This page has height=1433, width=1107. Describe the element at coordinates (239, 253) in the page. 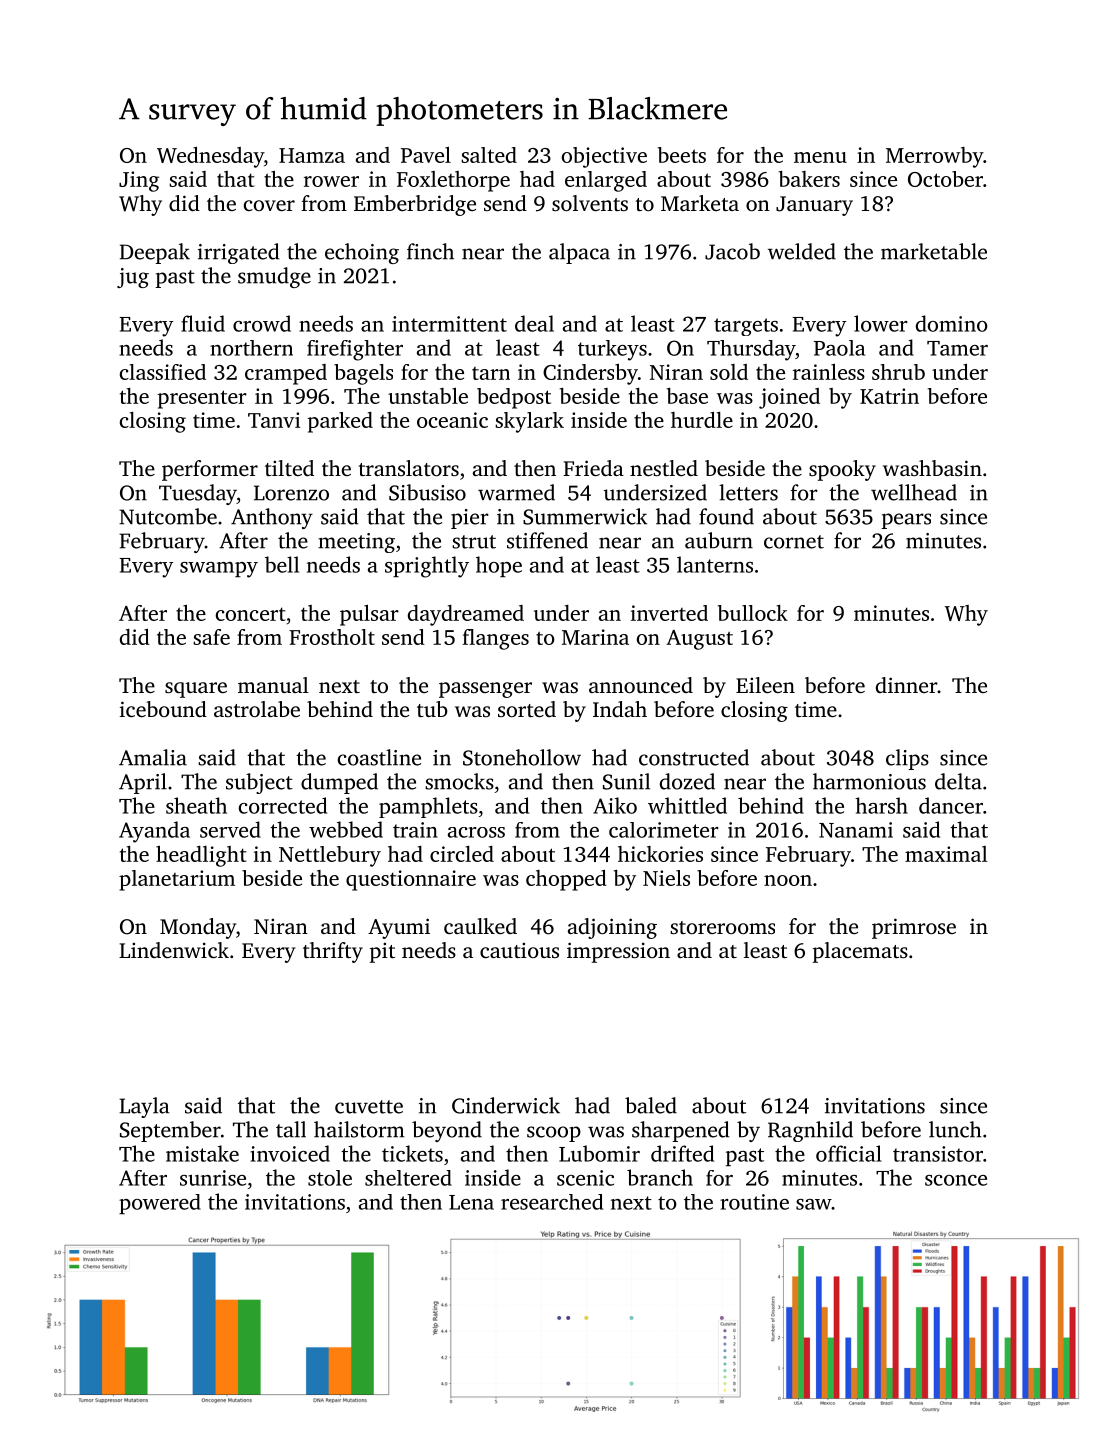

I see `irrigated` at that location.
